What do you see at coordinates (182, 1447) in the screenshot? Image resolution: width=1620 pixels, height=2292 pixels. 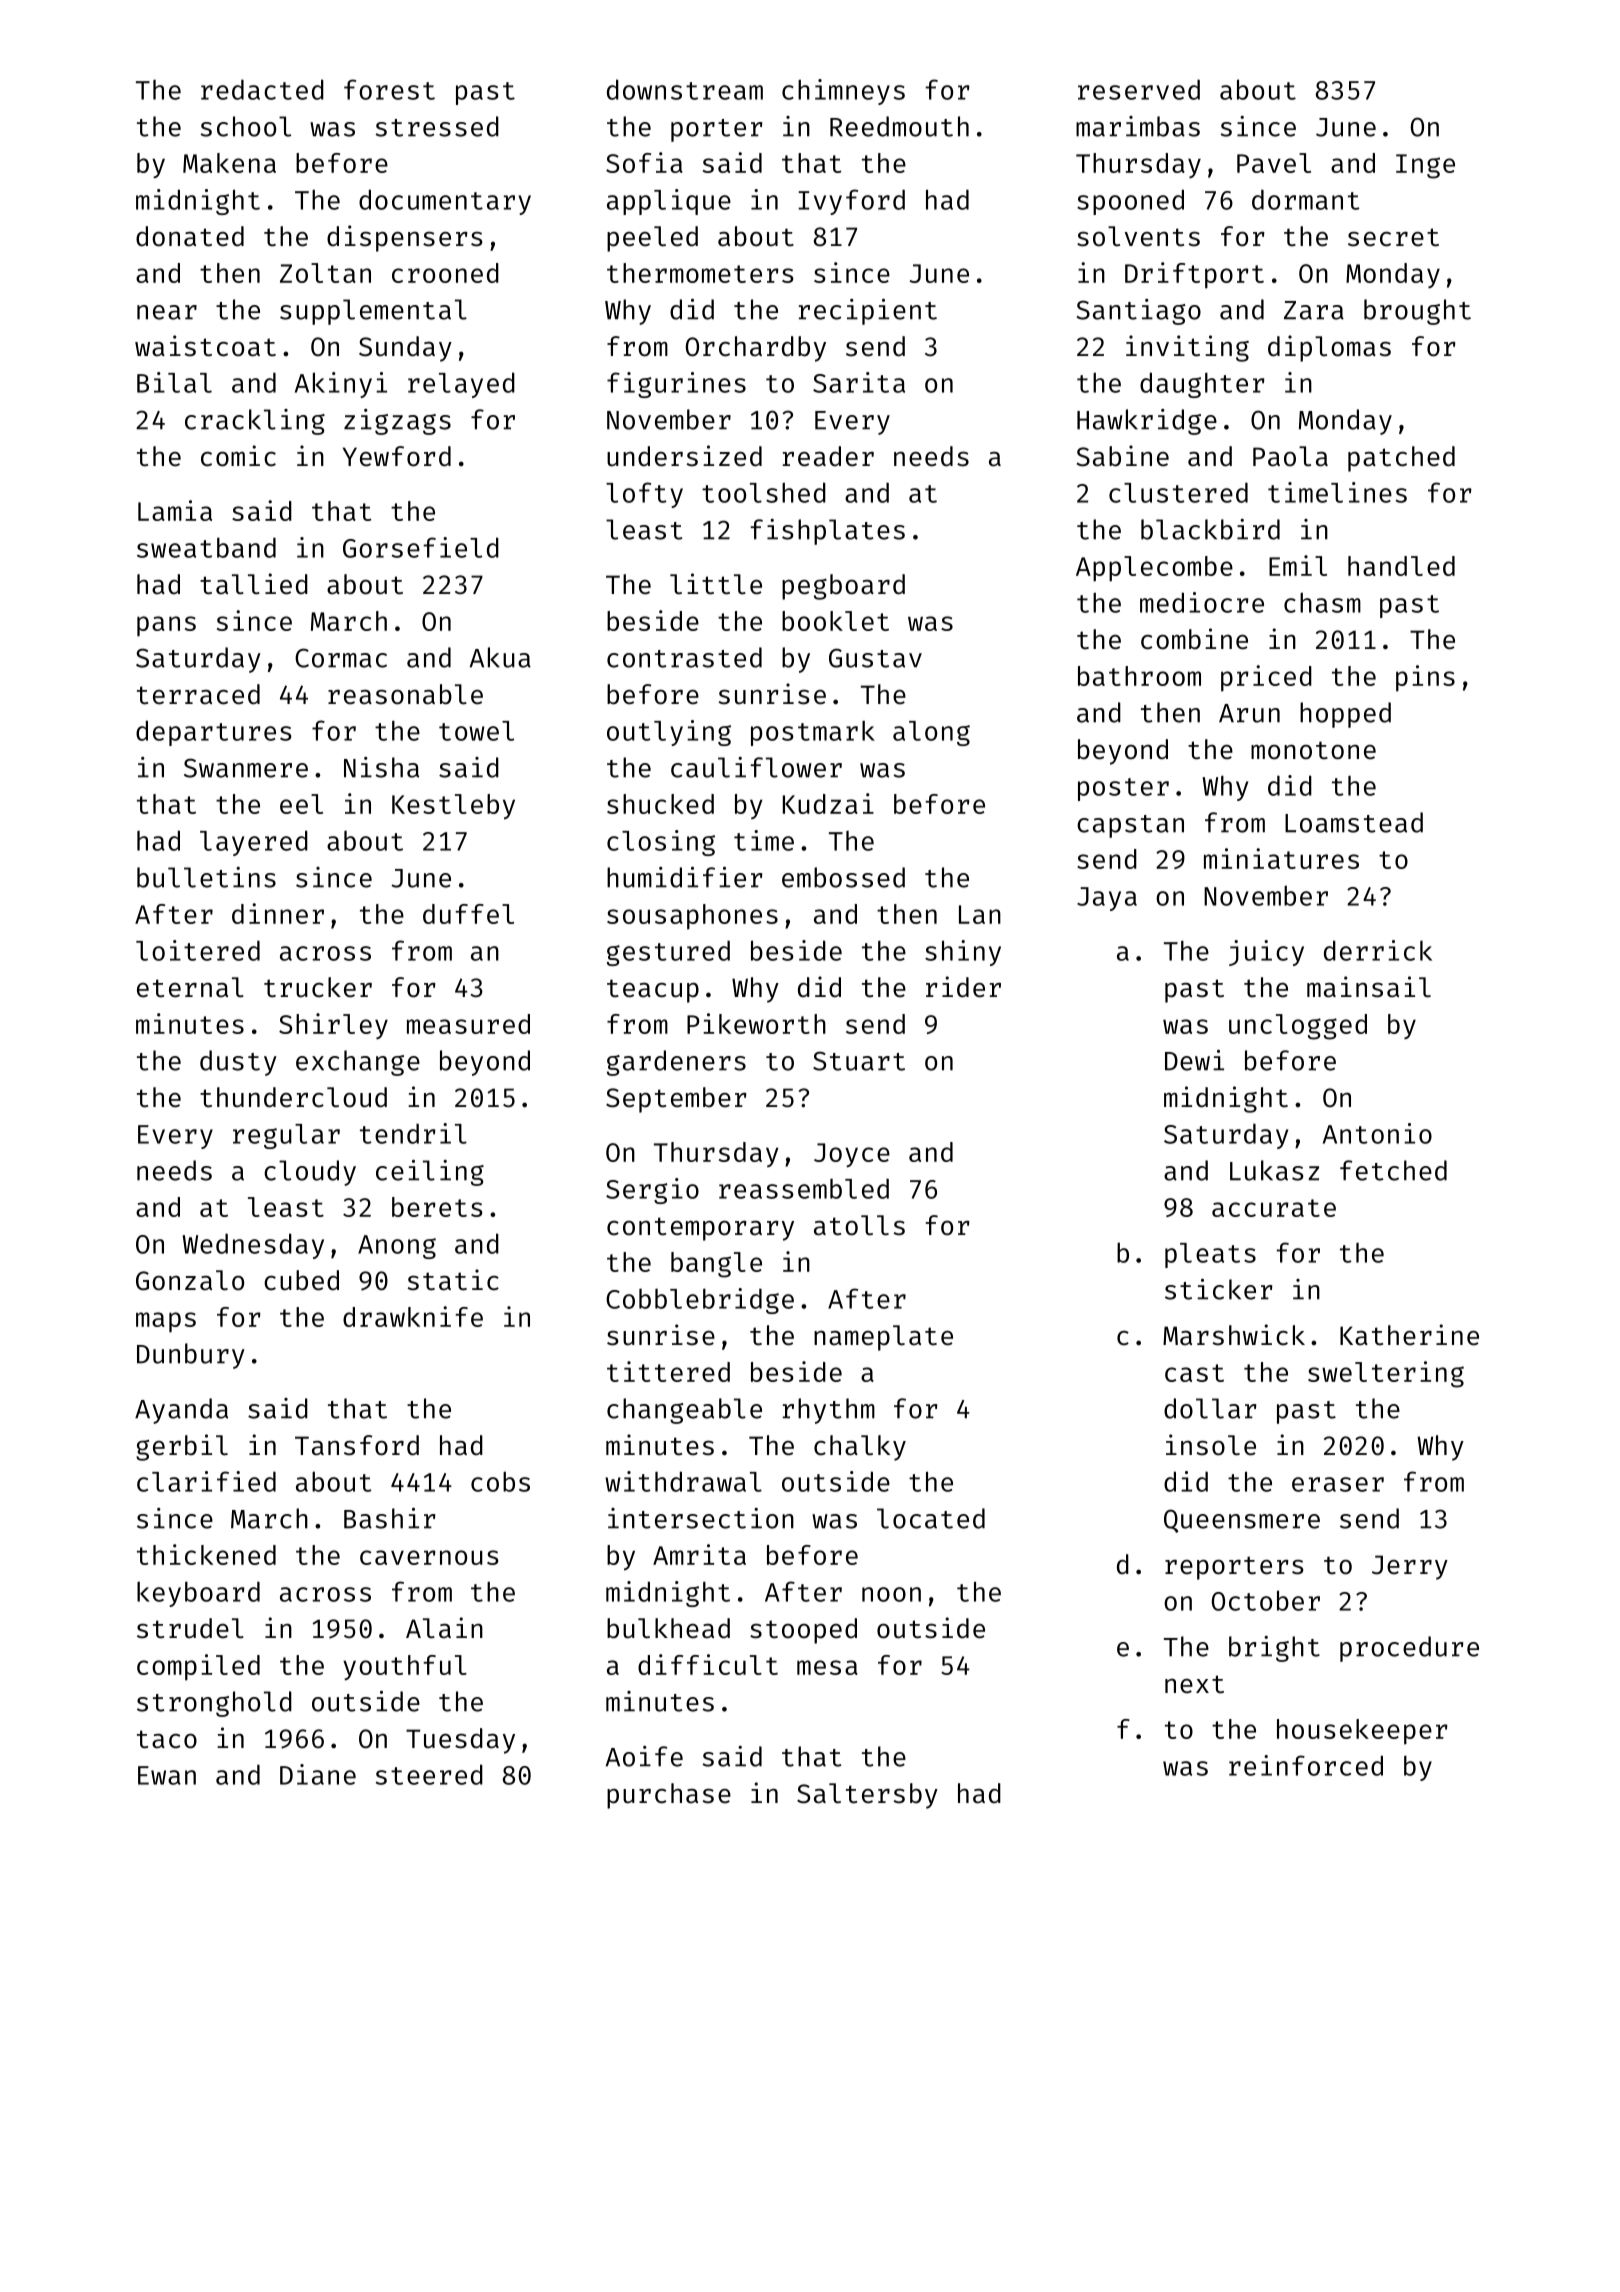 I see `gerbil` at bounding box center [182, 1447].
